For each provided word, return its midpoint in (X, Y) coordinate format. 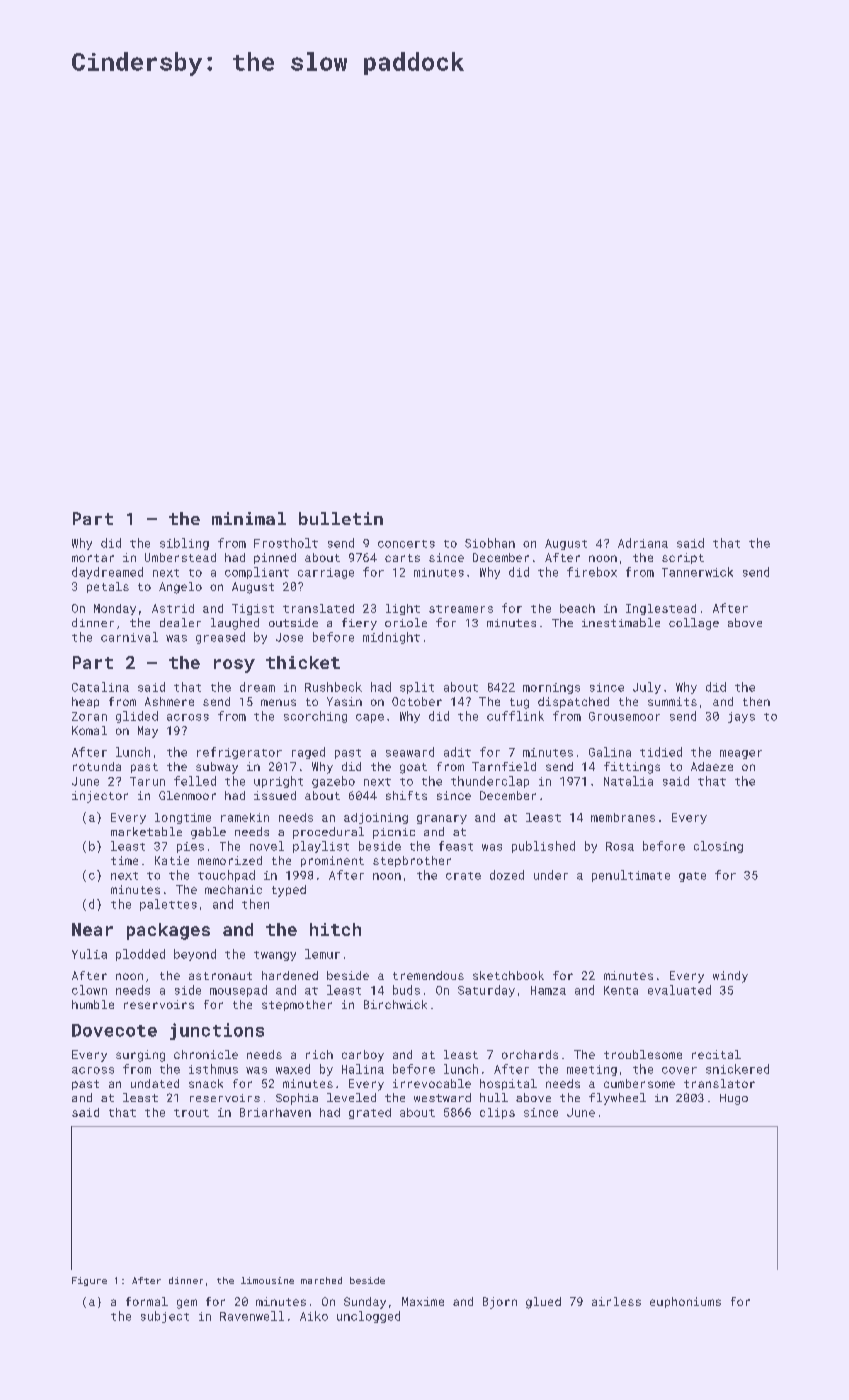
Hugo (734, 1099)
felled (195, 781)
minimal (249, 518)
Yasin (344, 701)
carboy (363, 1056)
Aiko (314, 1316)
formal (147, 1301)
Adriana (643, 543)
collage (694, 624)
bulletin (341, 518)
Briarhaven (275, 1112)
